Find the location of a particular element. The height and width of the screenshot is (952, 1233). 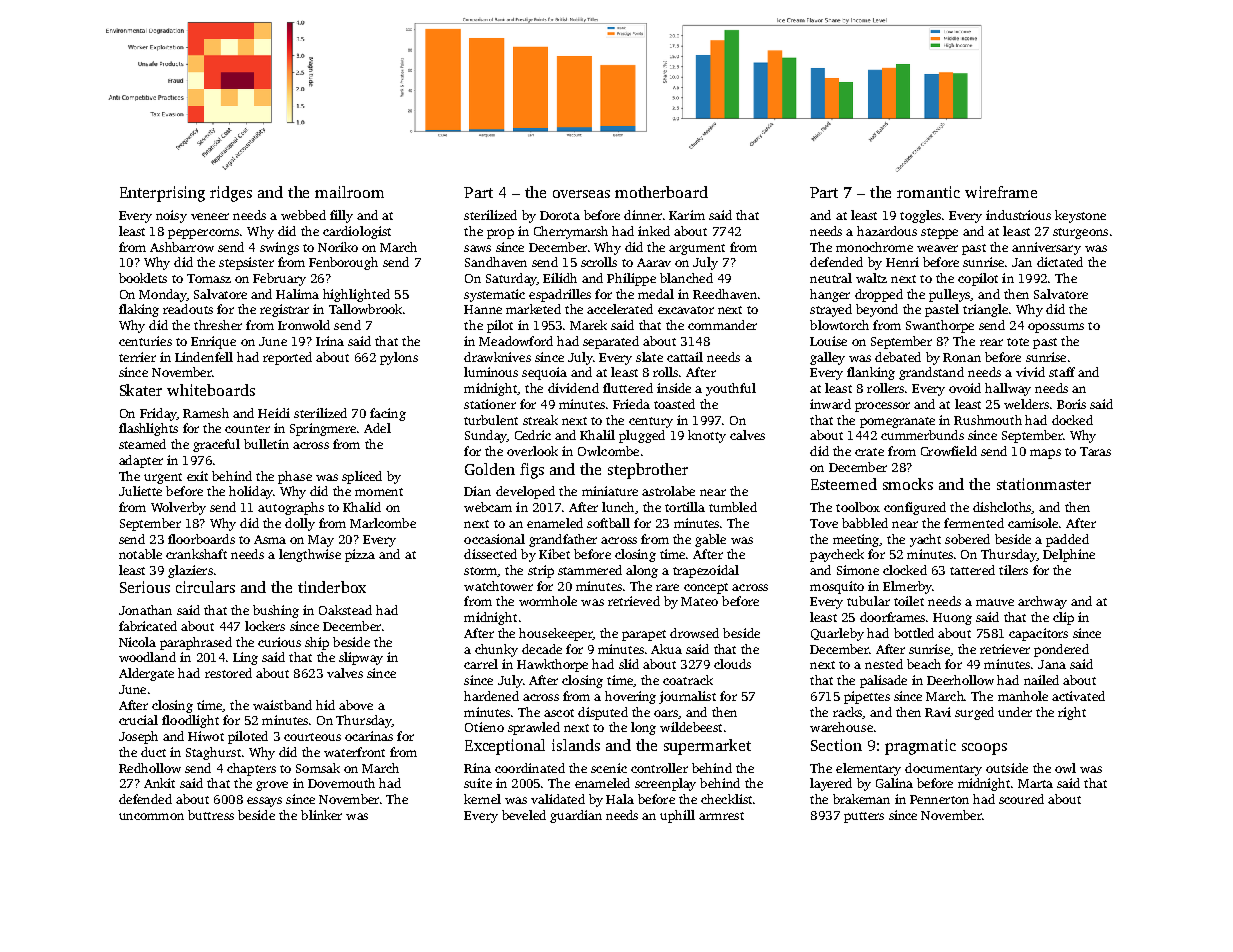

capacitors is located at coordinates (1038, 634).
